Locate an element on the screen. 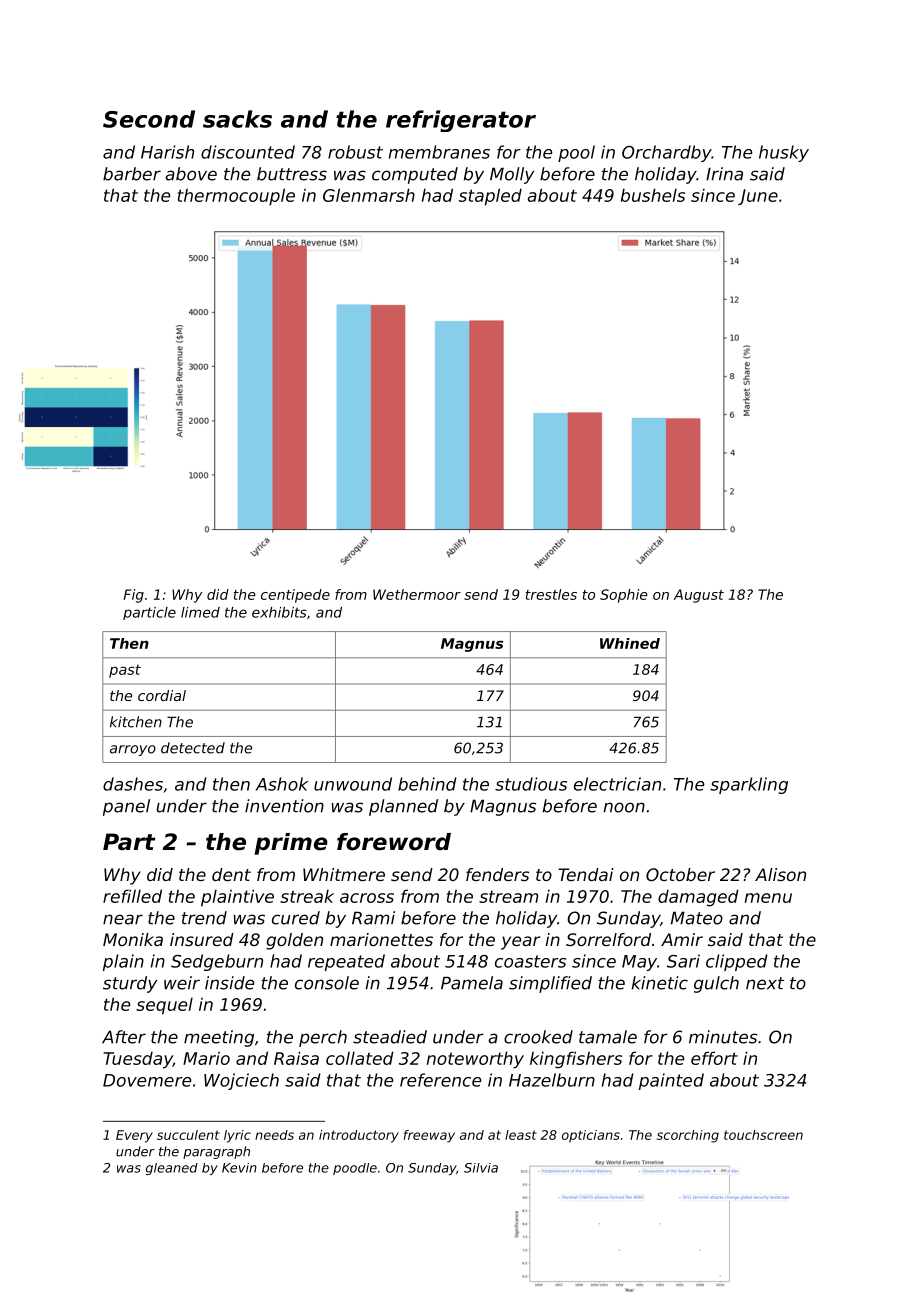 This screenshot has height=1314, width=924. past is located at coordinates (125, 671).
